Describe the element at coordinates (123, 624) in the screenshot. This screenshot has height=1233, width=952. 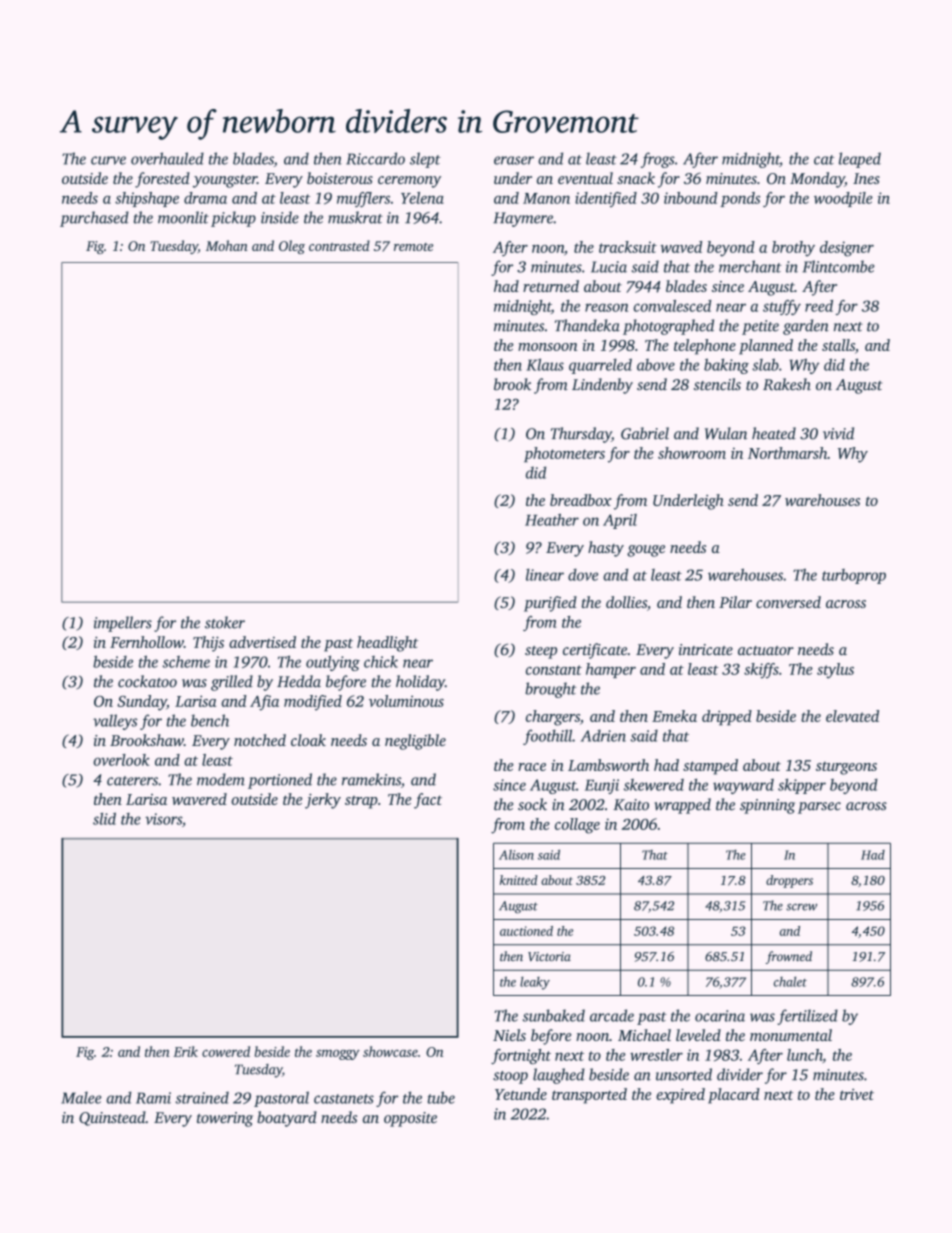
I see `impellers` at that location.
